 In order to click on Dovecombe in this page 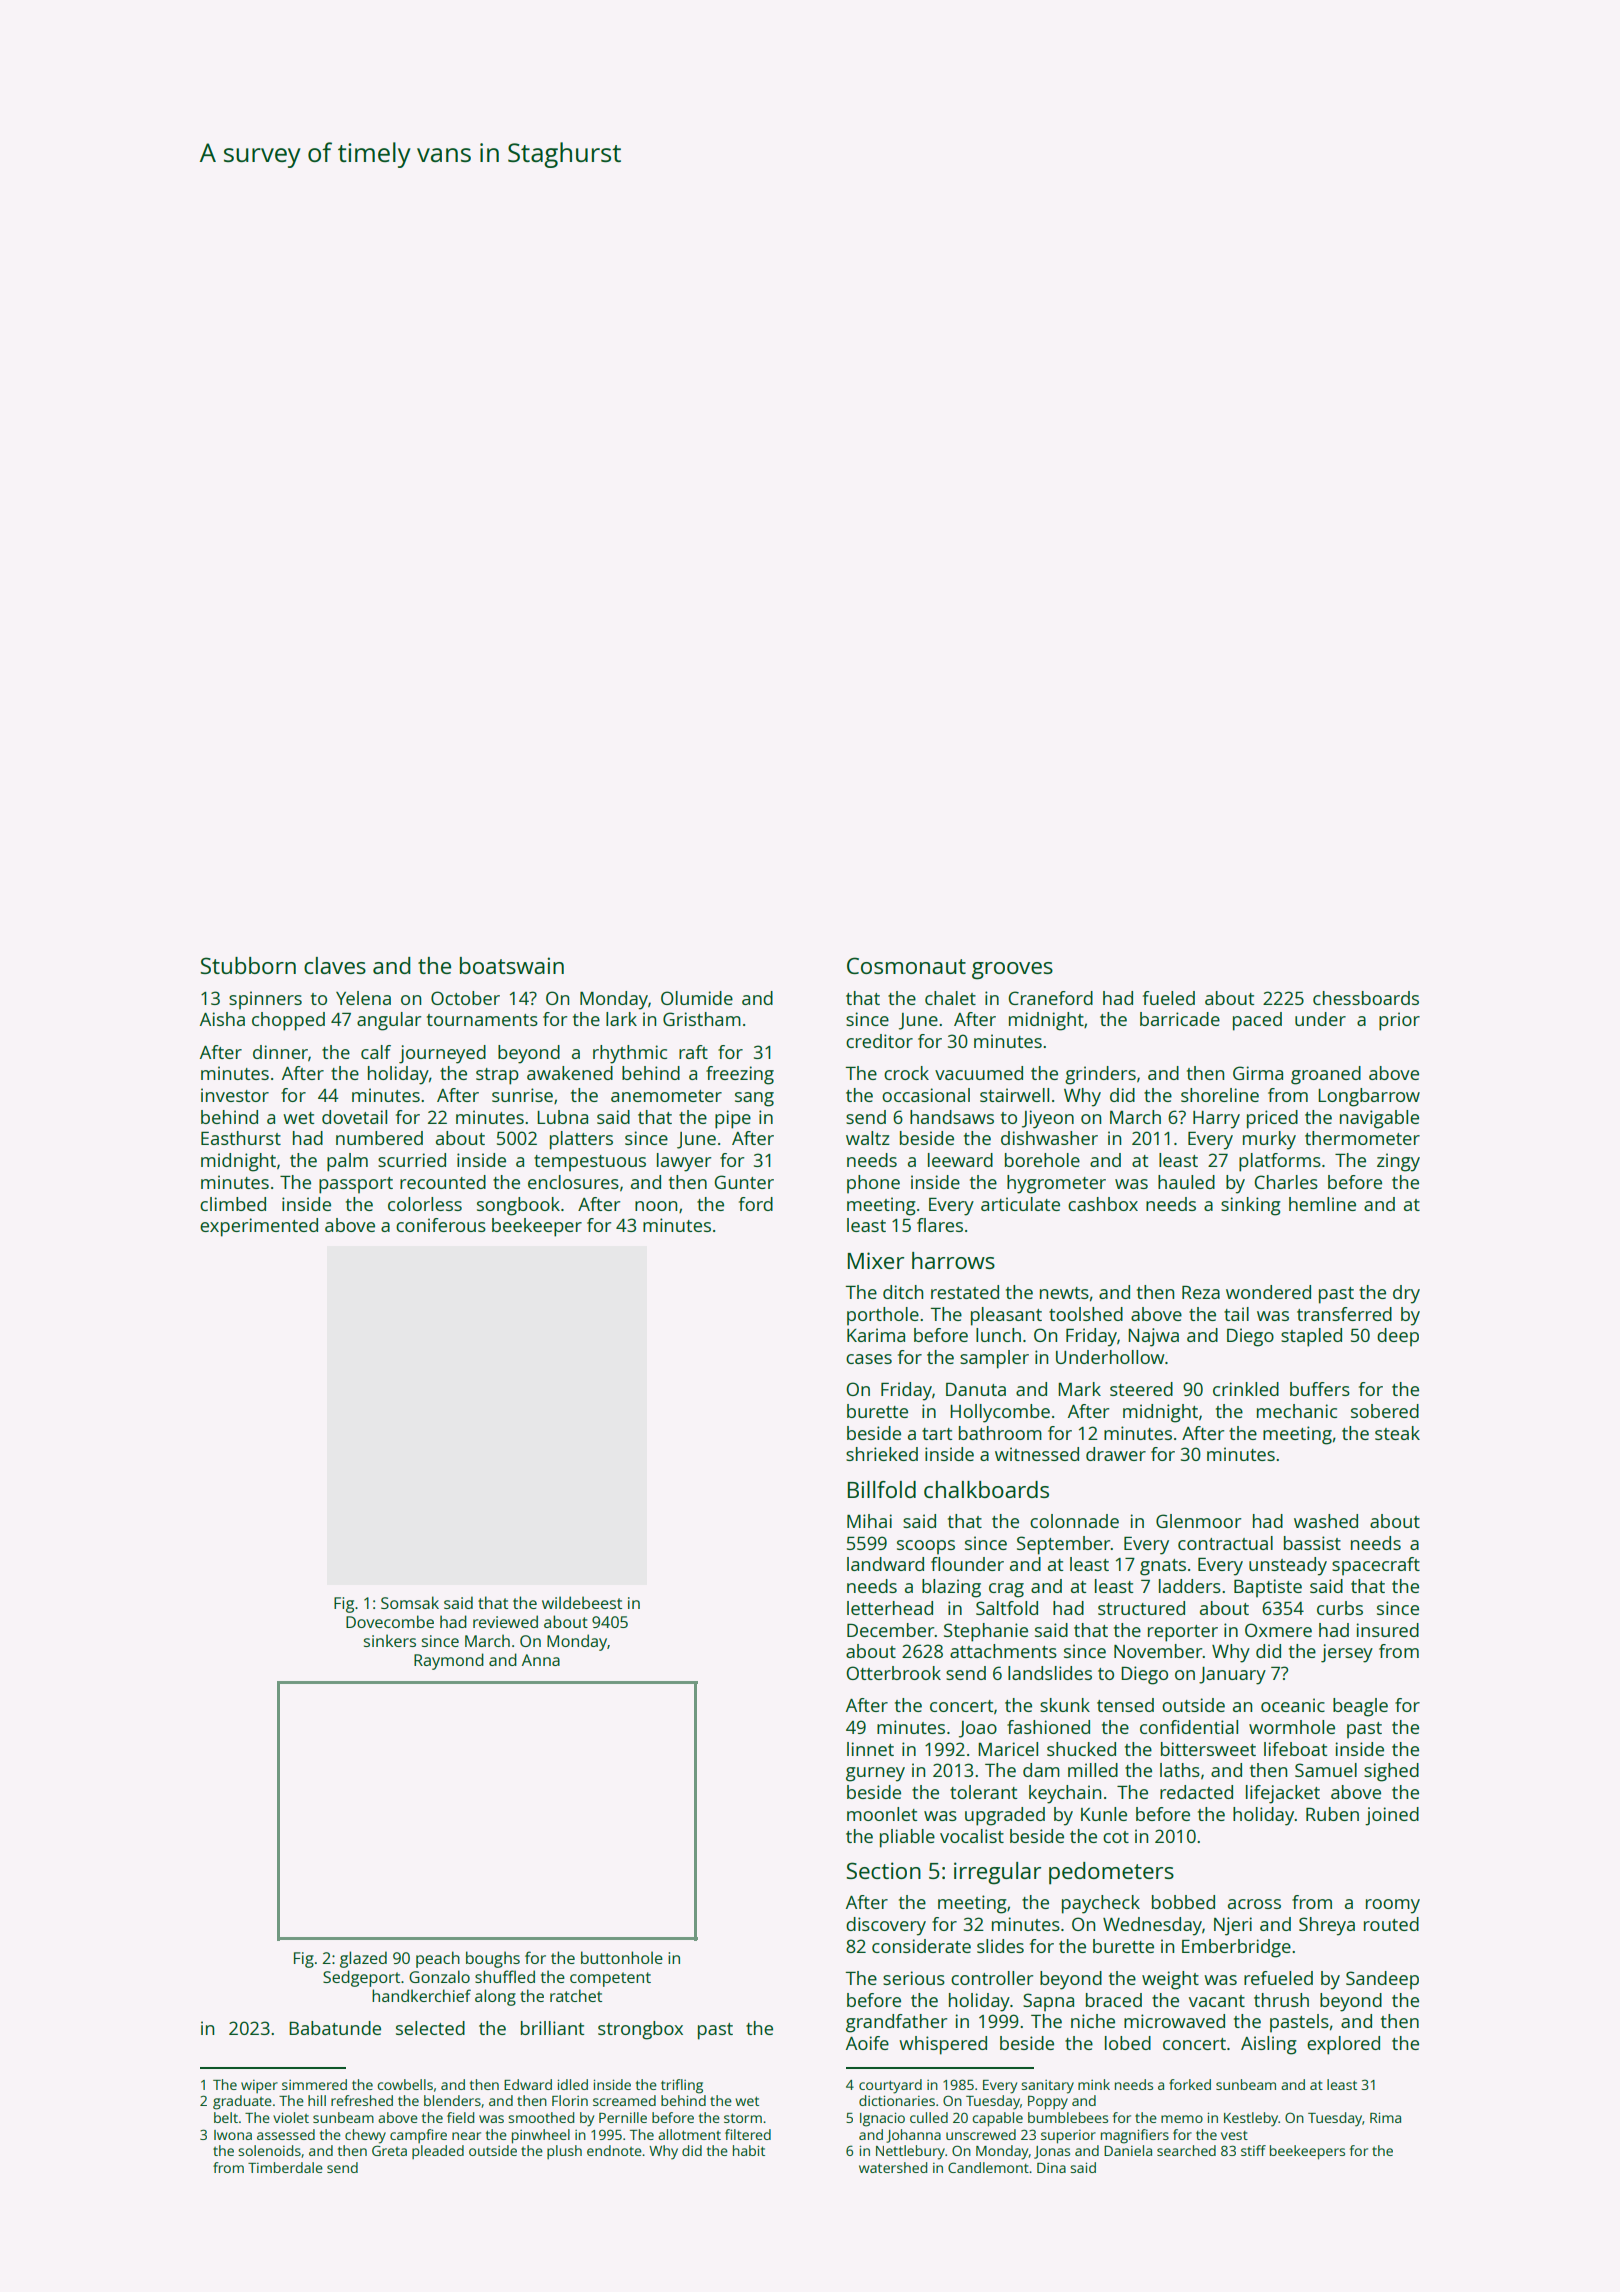, I will do `click(390, 1621)`.
